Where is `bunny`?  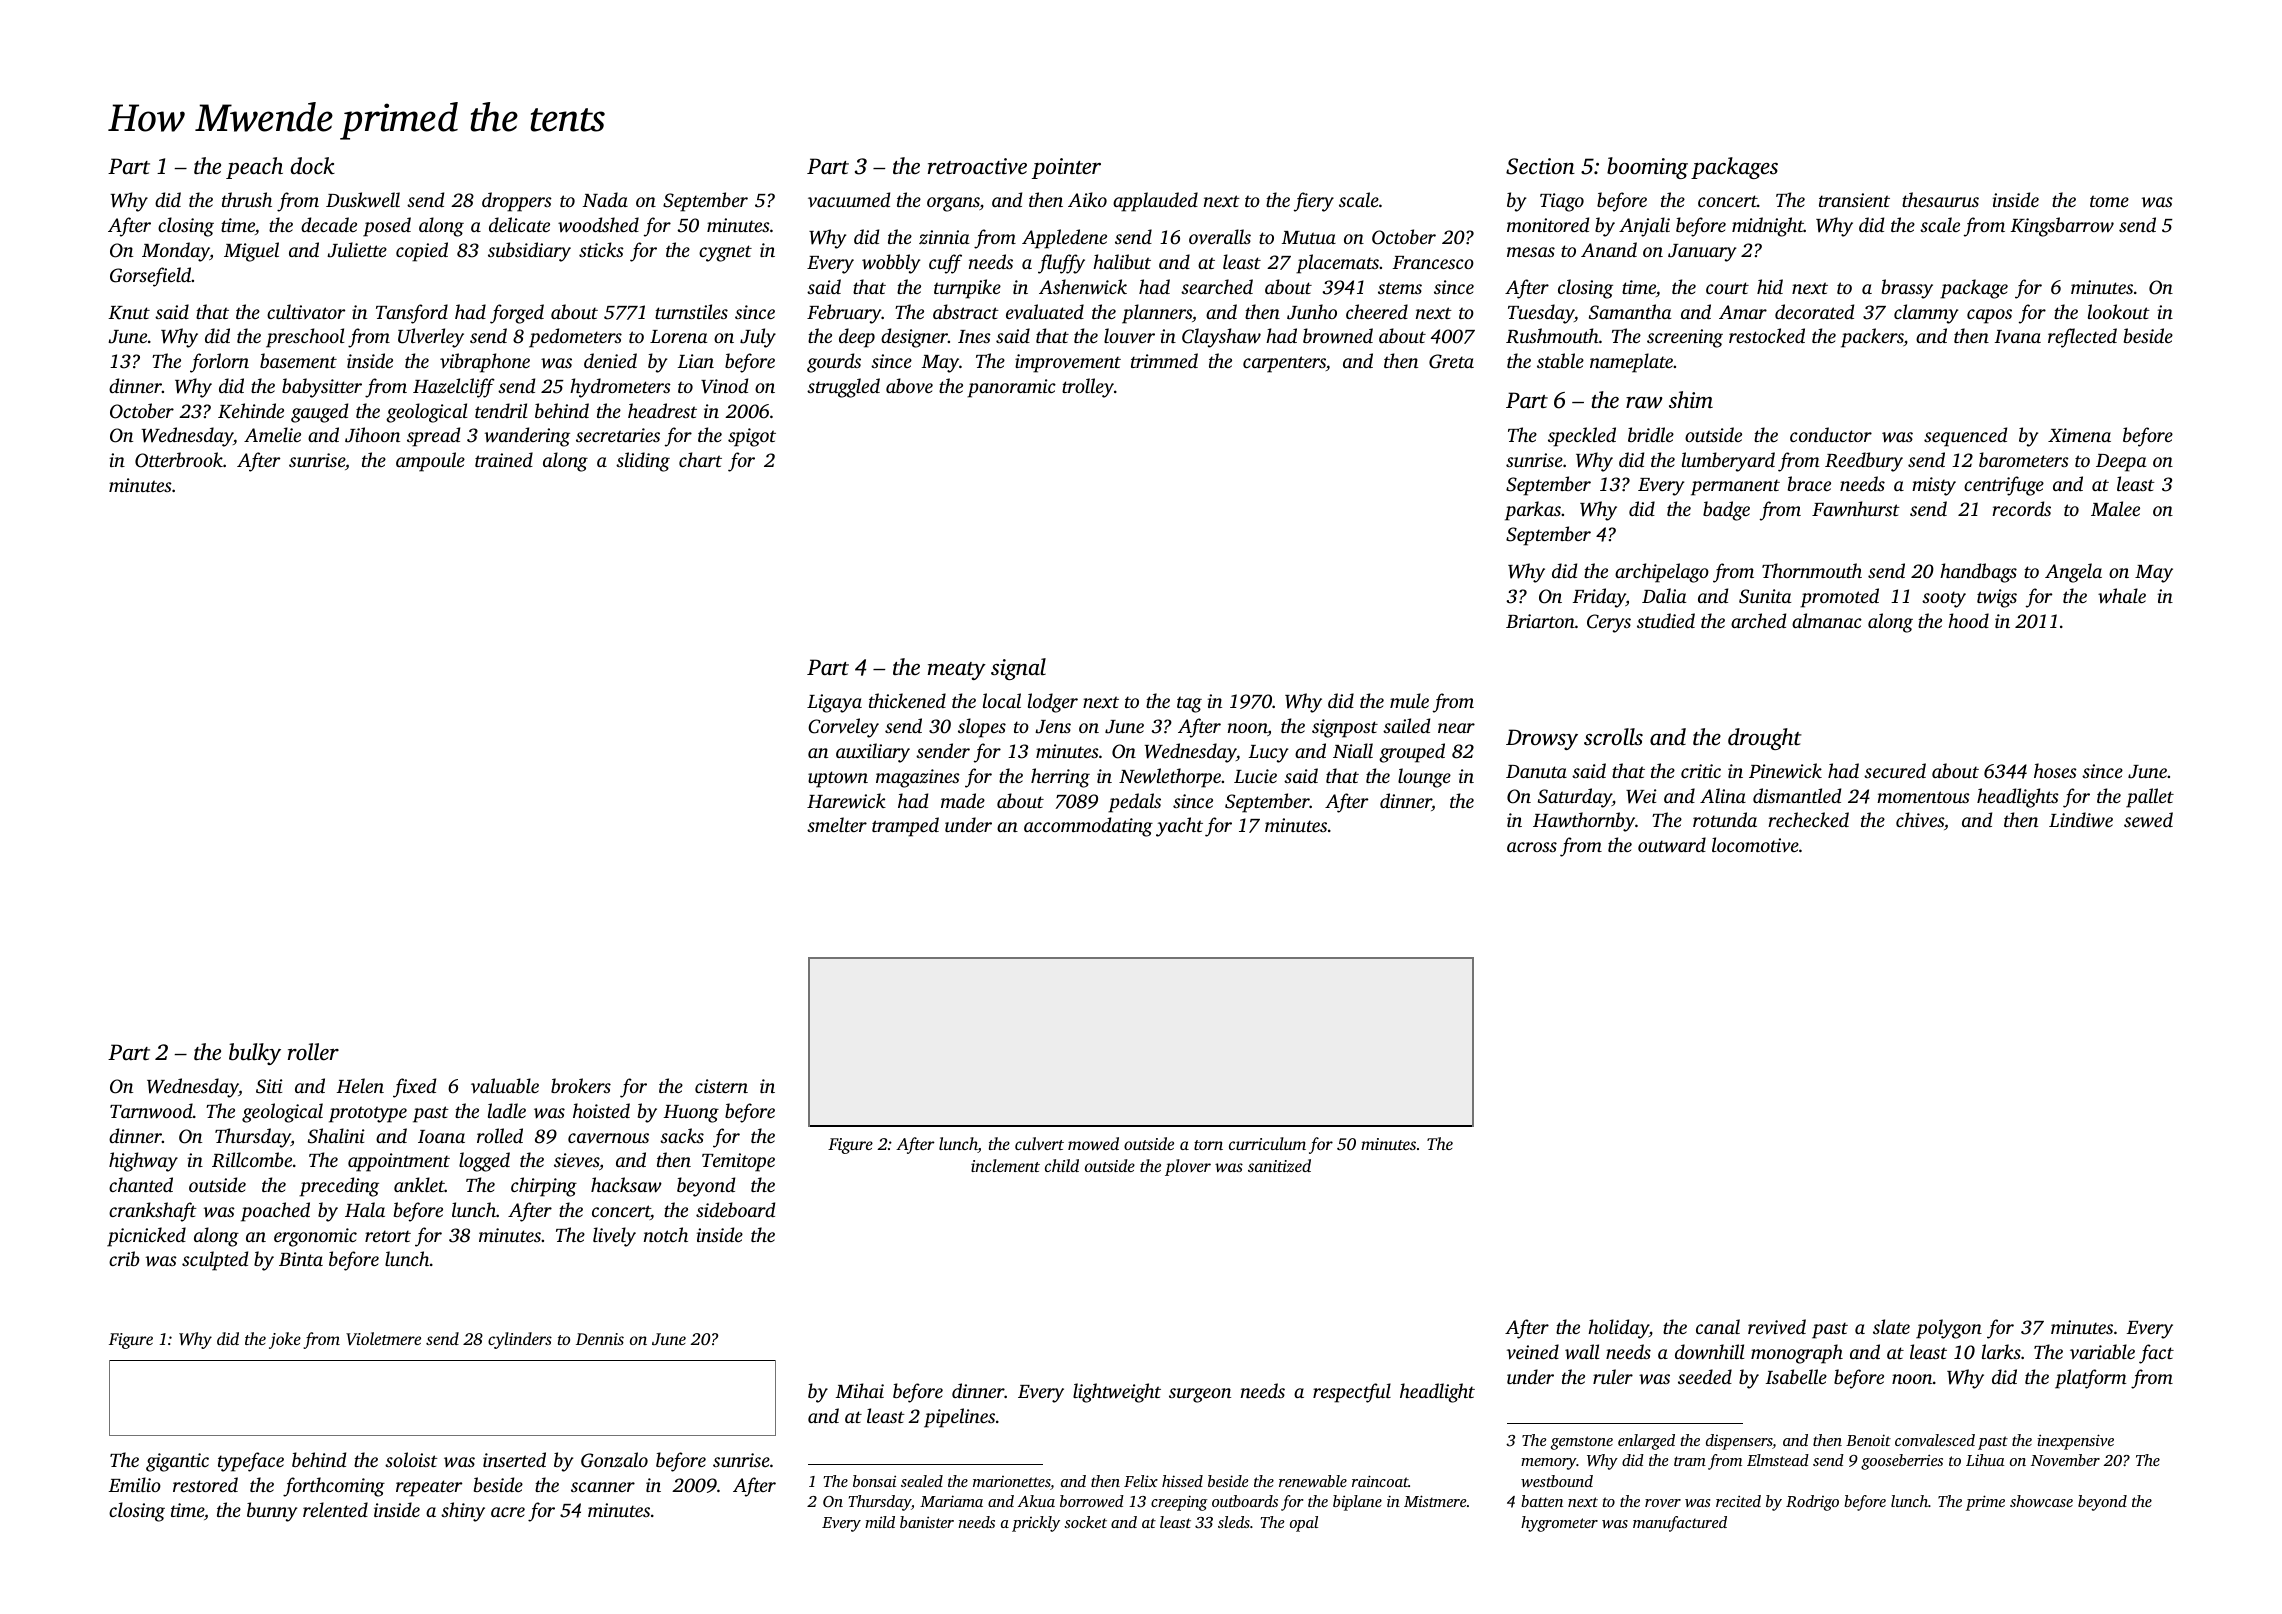
bunny is located at coordinates (272, 1512).
